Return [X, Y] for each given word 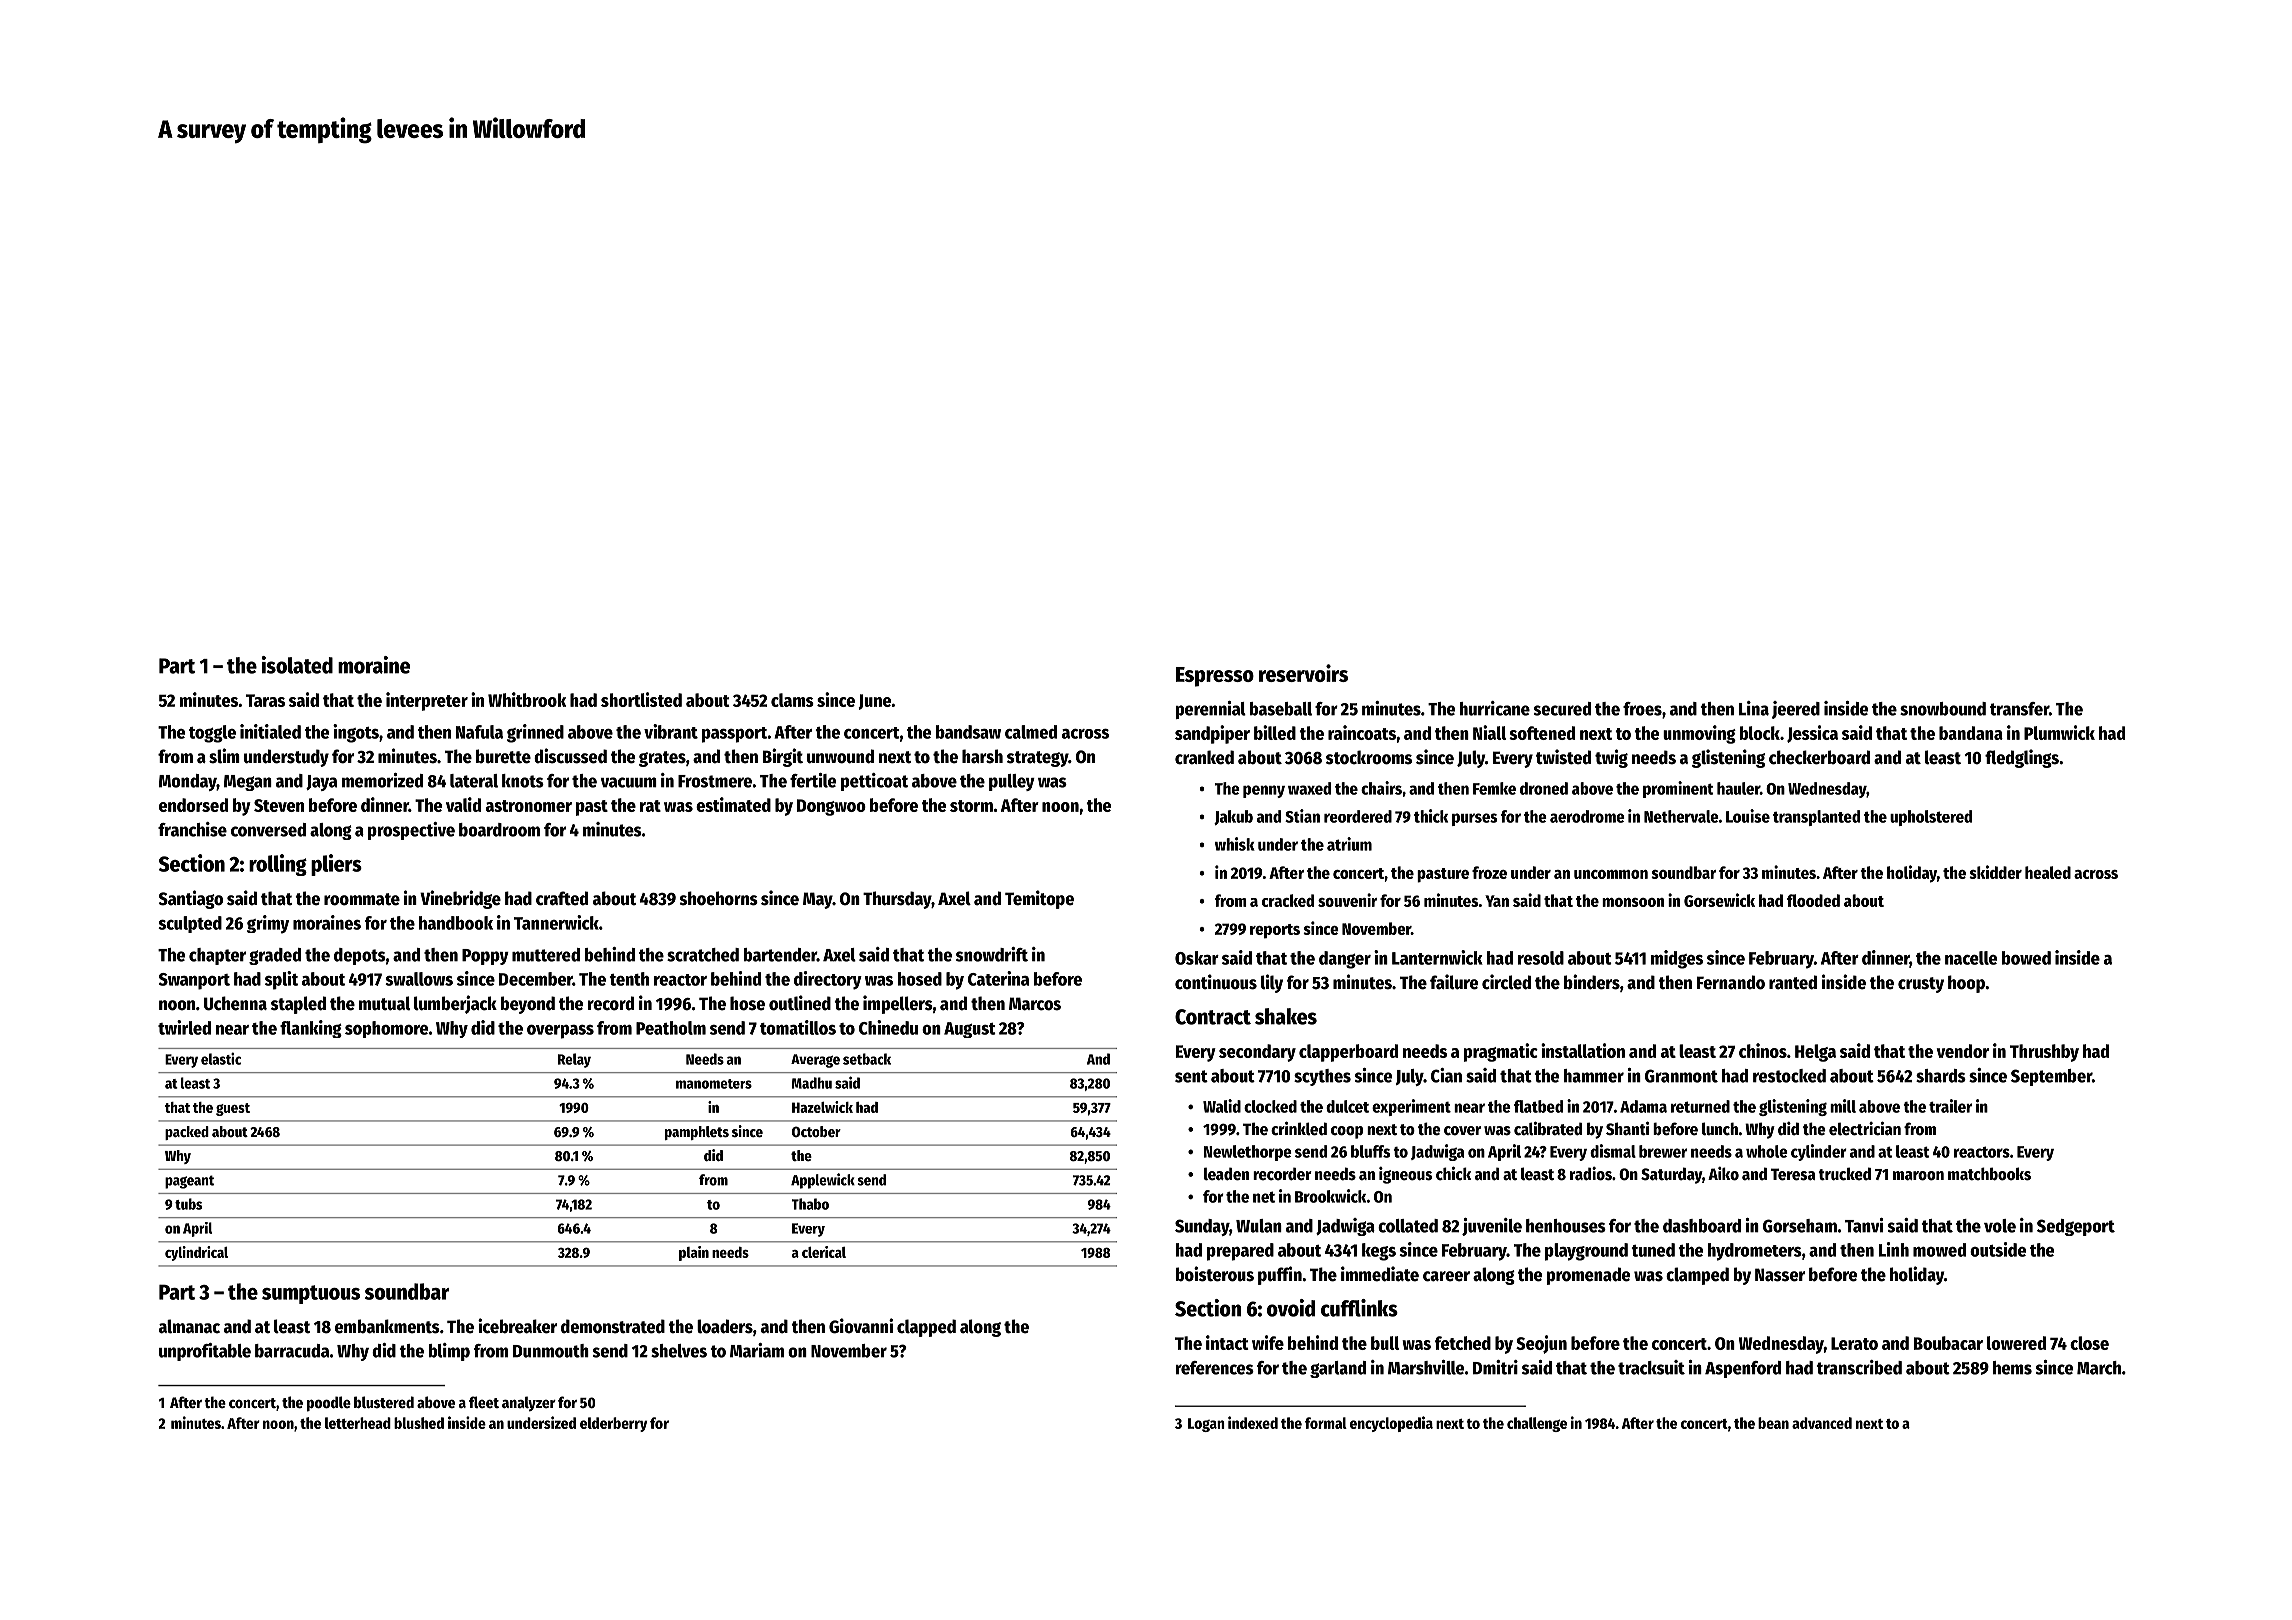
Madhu [812, 1083]
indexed [1253, 1422]
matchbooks [1989, 1174]
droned [1544, 788]
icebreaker [517, 1326]
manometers [714, 1084]
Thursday [897, 900]
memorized [382, 780]
